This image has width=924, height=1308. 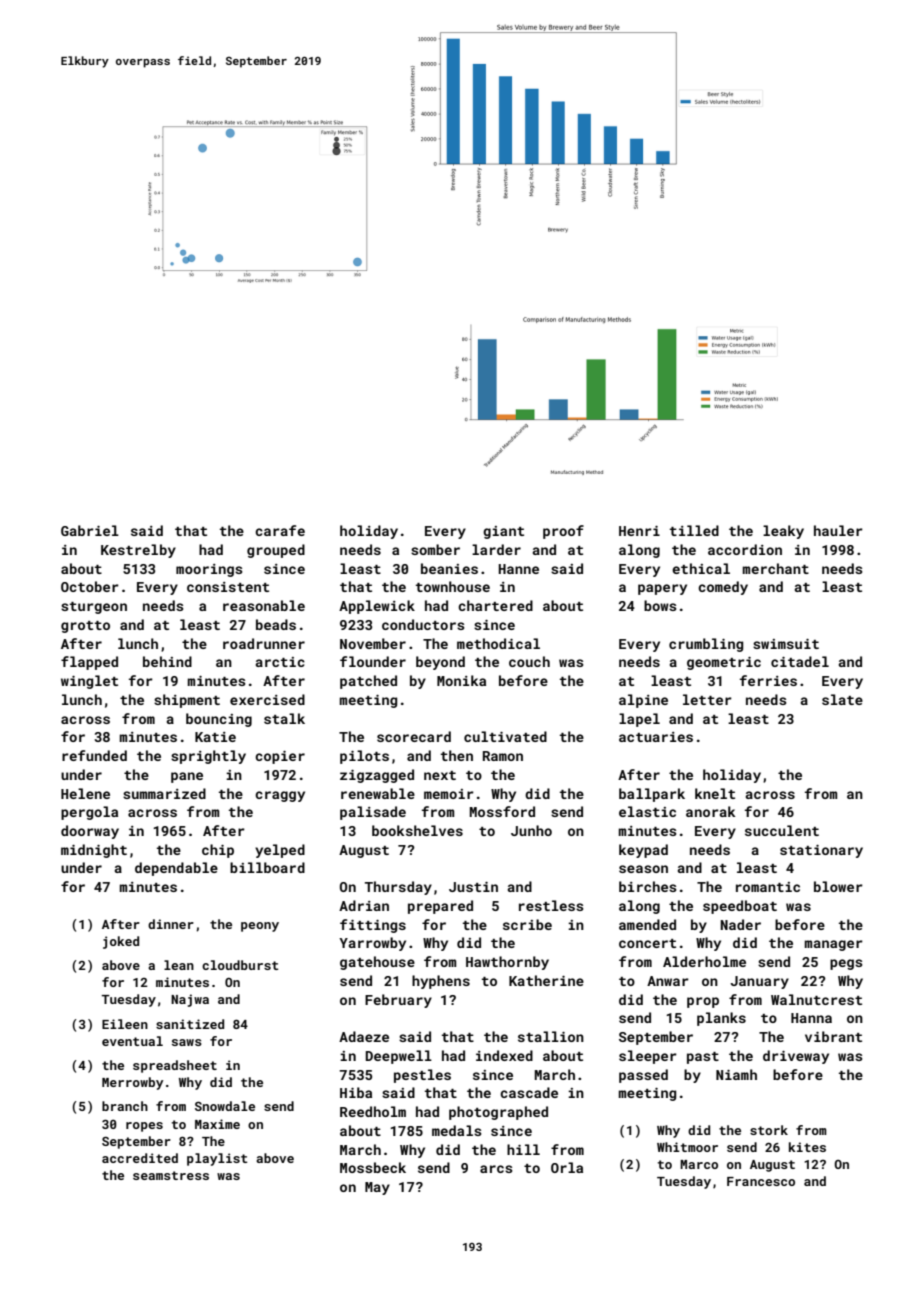 I want to click on vibrant, so click(x=833, y=1036).
